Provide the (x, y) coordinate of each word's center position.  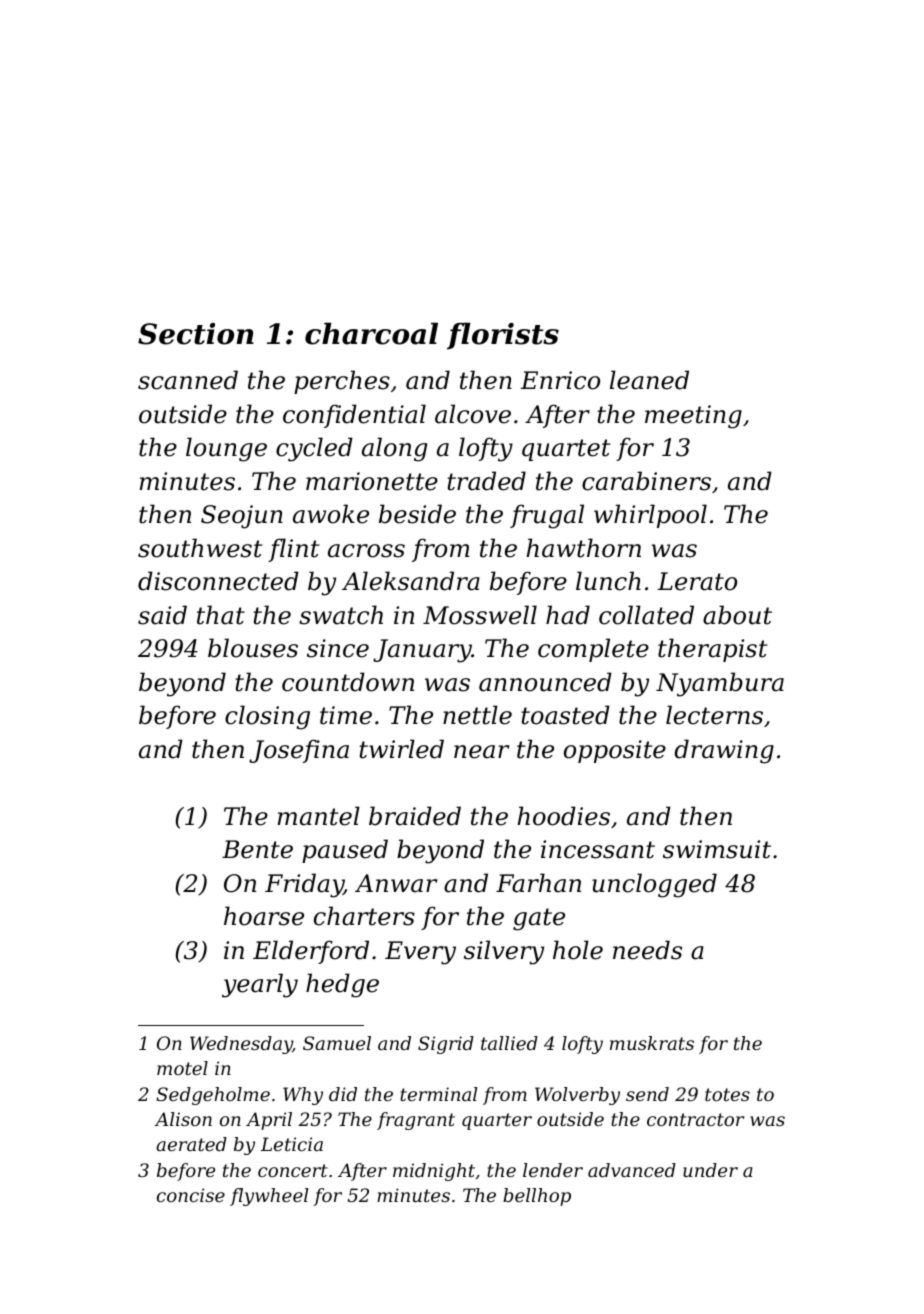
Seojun (242, 517)
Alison (183, 1119)
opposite (615, 751)
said (162, 615)
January (422, 651)
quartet (566, 450)
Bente (257, 849)
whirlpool (650, 516)
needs (647, 950)
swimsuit (717, 849)
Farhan (538, 883)
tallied (509, 1043)
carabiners (646, 481)
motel (182, 1068)
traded (486, 481)
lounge (226, 449)
